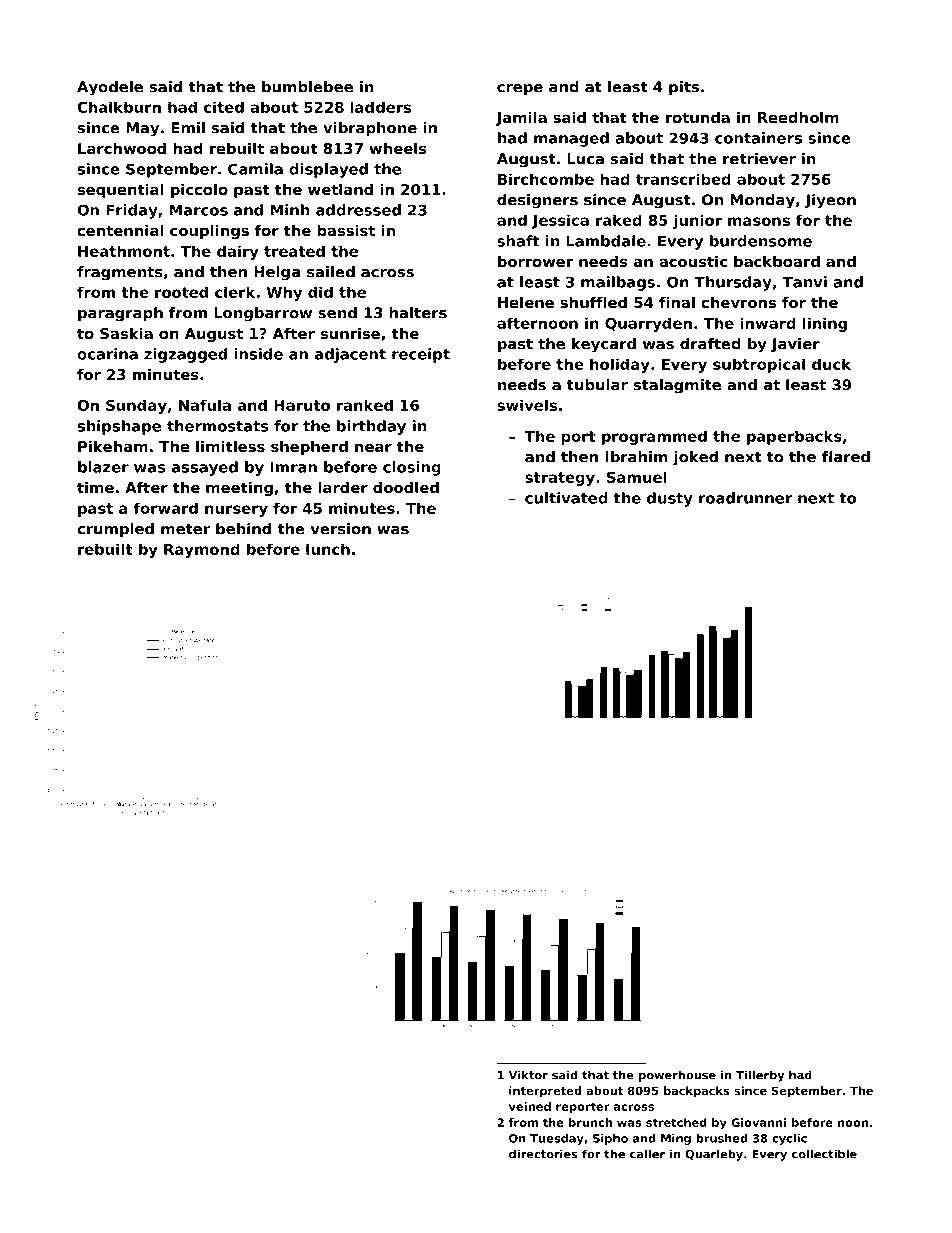  What do you see at coordinates (165, 508) in the document?
I see `forward` at bounding box center [165, 508].
